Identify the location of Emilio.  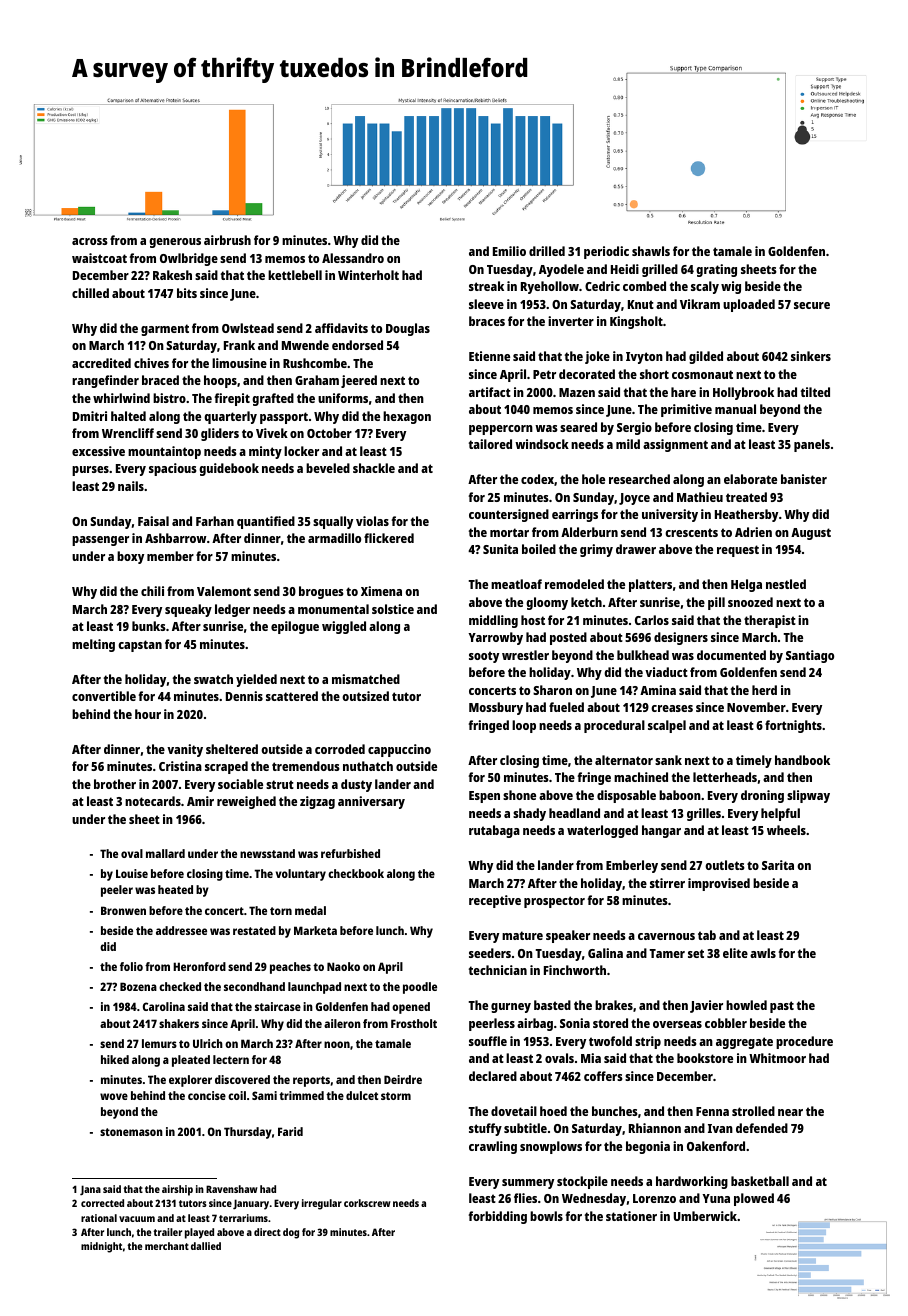
(509, 251).
